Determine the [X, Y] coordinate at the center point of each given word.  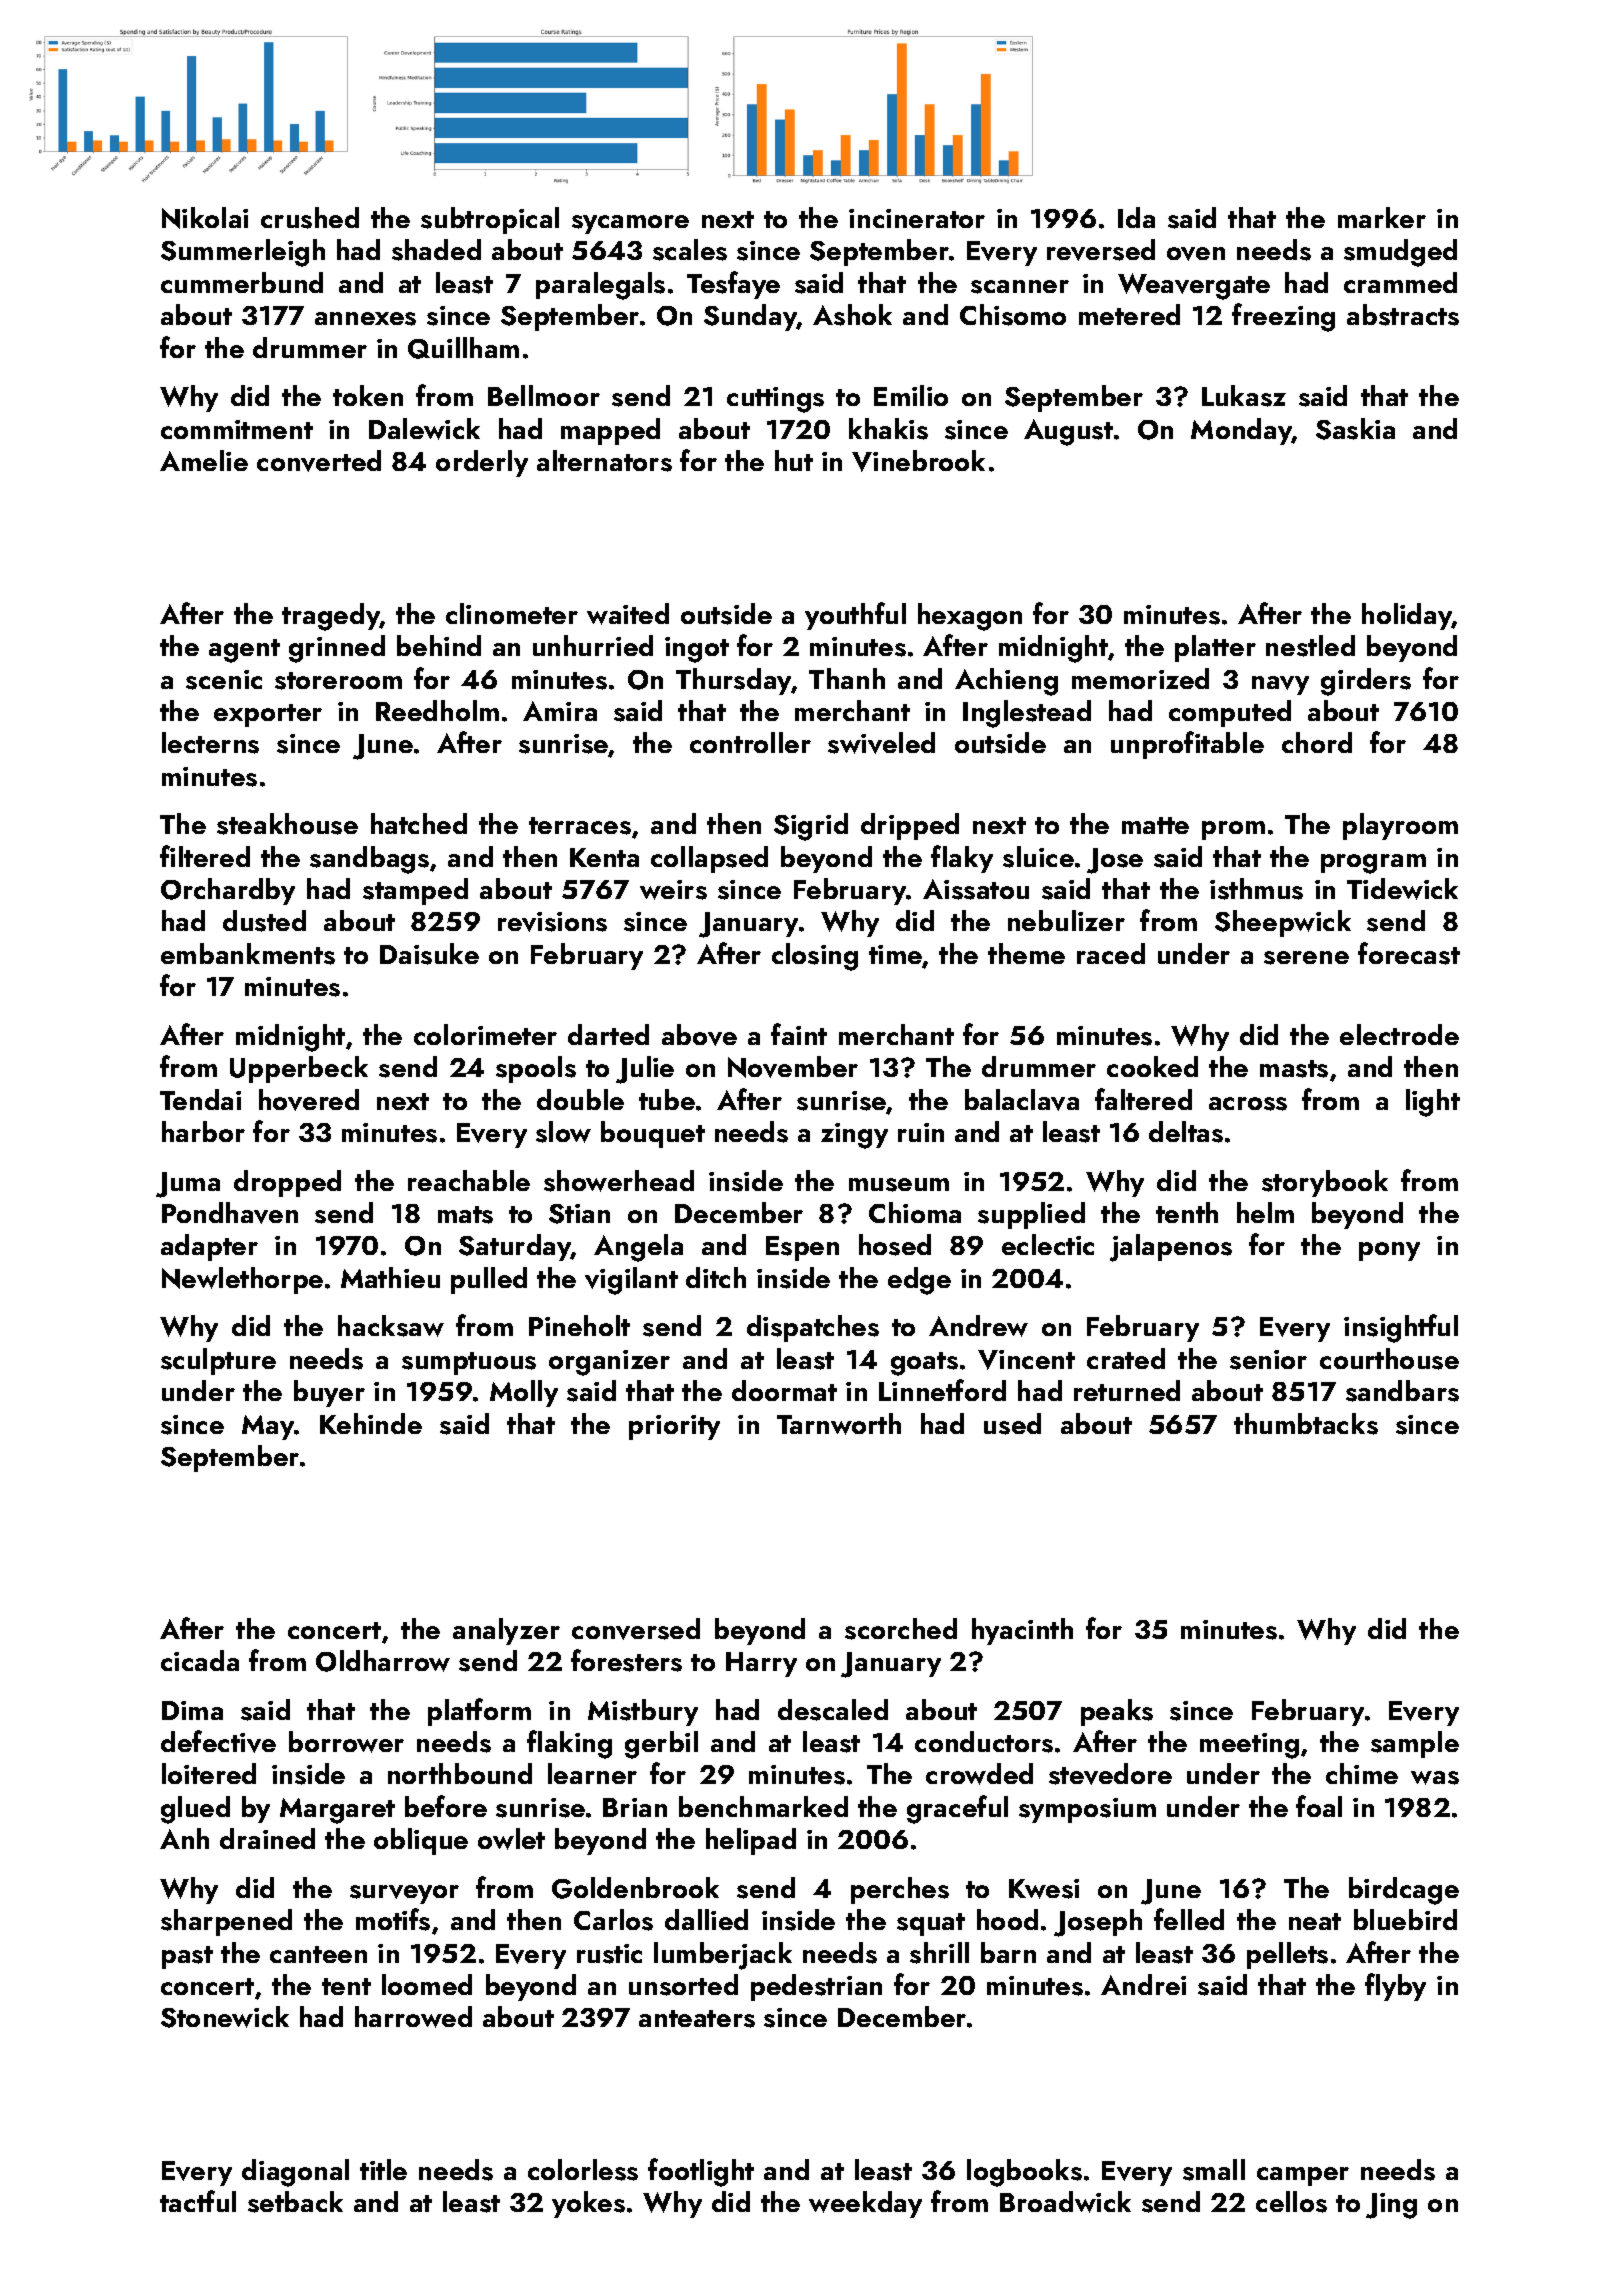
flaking [569, 1744]
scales [690, 250]
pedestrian [816, 1987]
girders [1366, 682]
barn [1008, 1952]
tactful [198, 2201]
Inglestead [1027, 714]
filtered [205, 856]
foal [1319, 1806]
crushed [310, 218]
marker [1382, 217]
